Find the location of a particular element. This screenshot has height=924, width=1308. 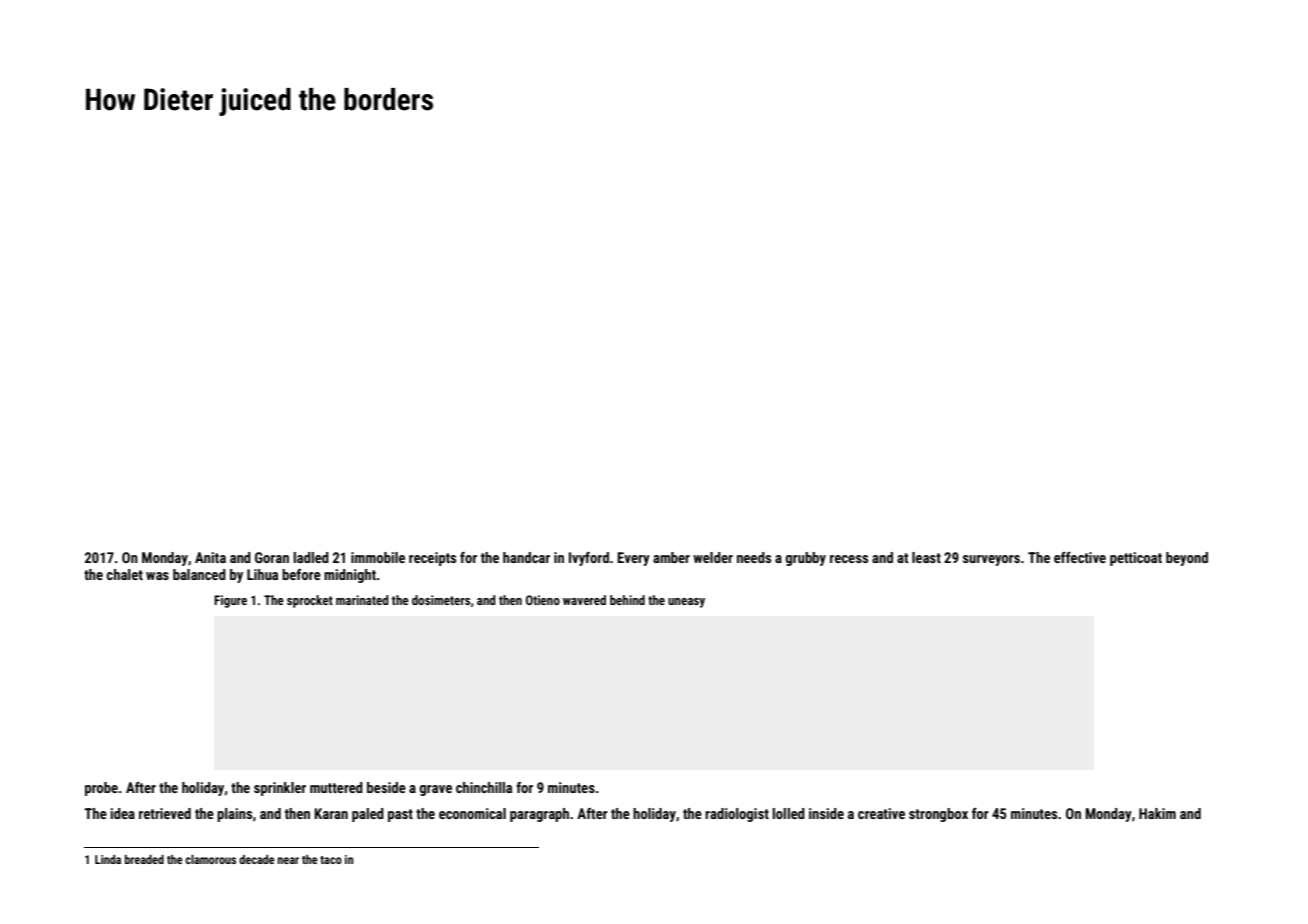

chinchilla is located at coordinates (484, 787).
